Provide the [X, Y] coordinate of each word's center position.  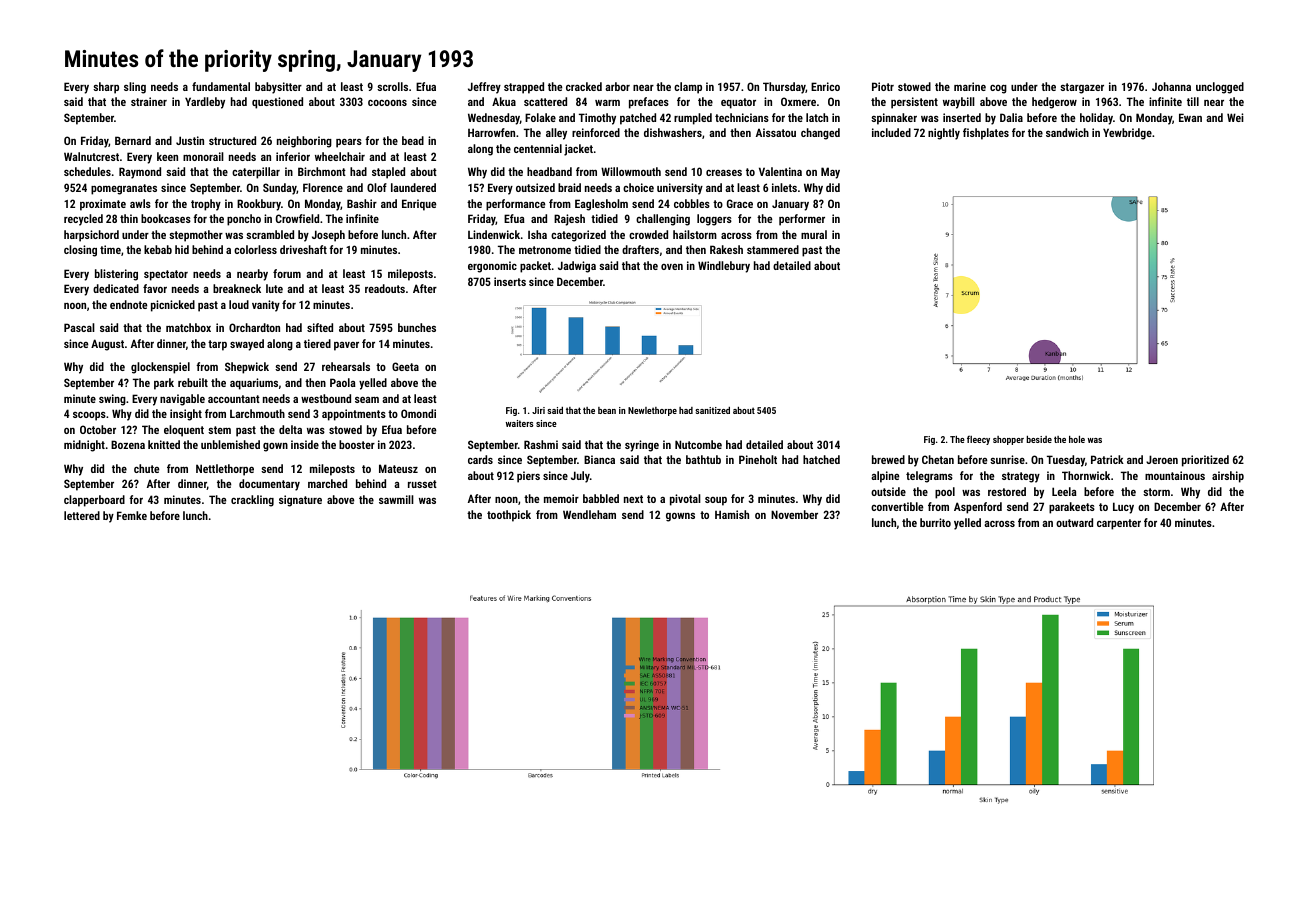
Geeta [405, 366]
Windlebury [724, 267]
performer [802, 220]
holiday [1096, 119]
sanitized [712, 410]
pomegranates [124, 189]
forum [287, 273]
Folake [540, 117]
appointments [354, 415]
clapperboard [94, 501]
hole [1077, 439]
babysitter [278, 88]
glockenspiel [160, 368]
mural [814, 234]
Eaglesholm [601, 205]
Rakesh [726, 249]
